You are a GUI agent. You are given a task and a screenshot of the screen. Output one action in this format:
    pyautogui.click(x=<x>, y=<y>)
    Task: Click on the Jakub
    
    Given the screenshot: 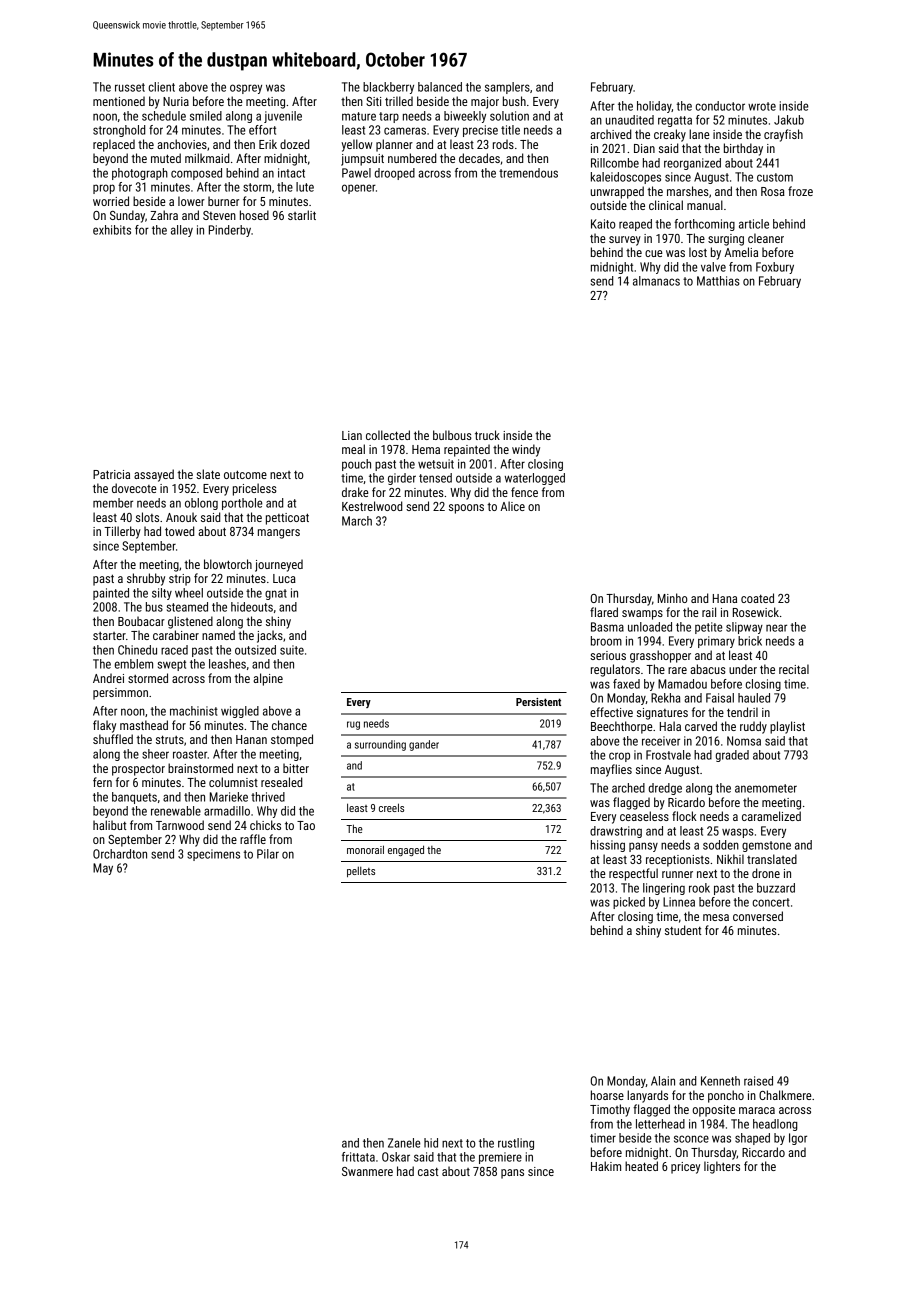 What is the action you would take?
    pyautogui.click(x=789, y=120)
